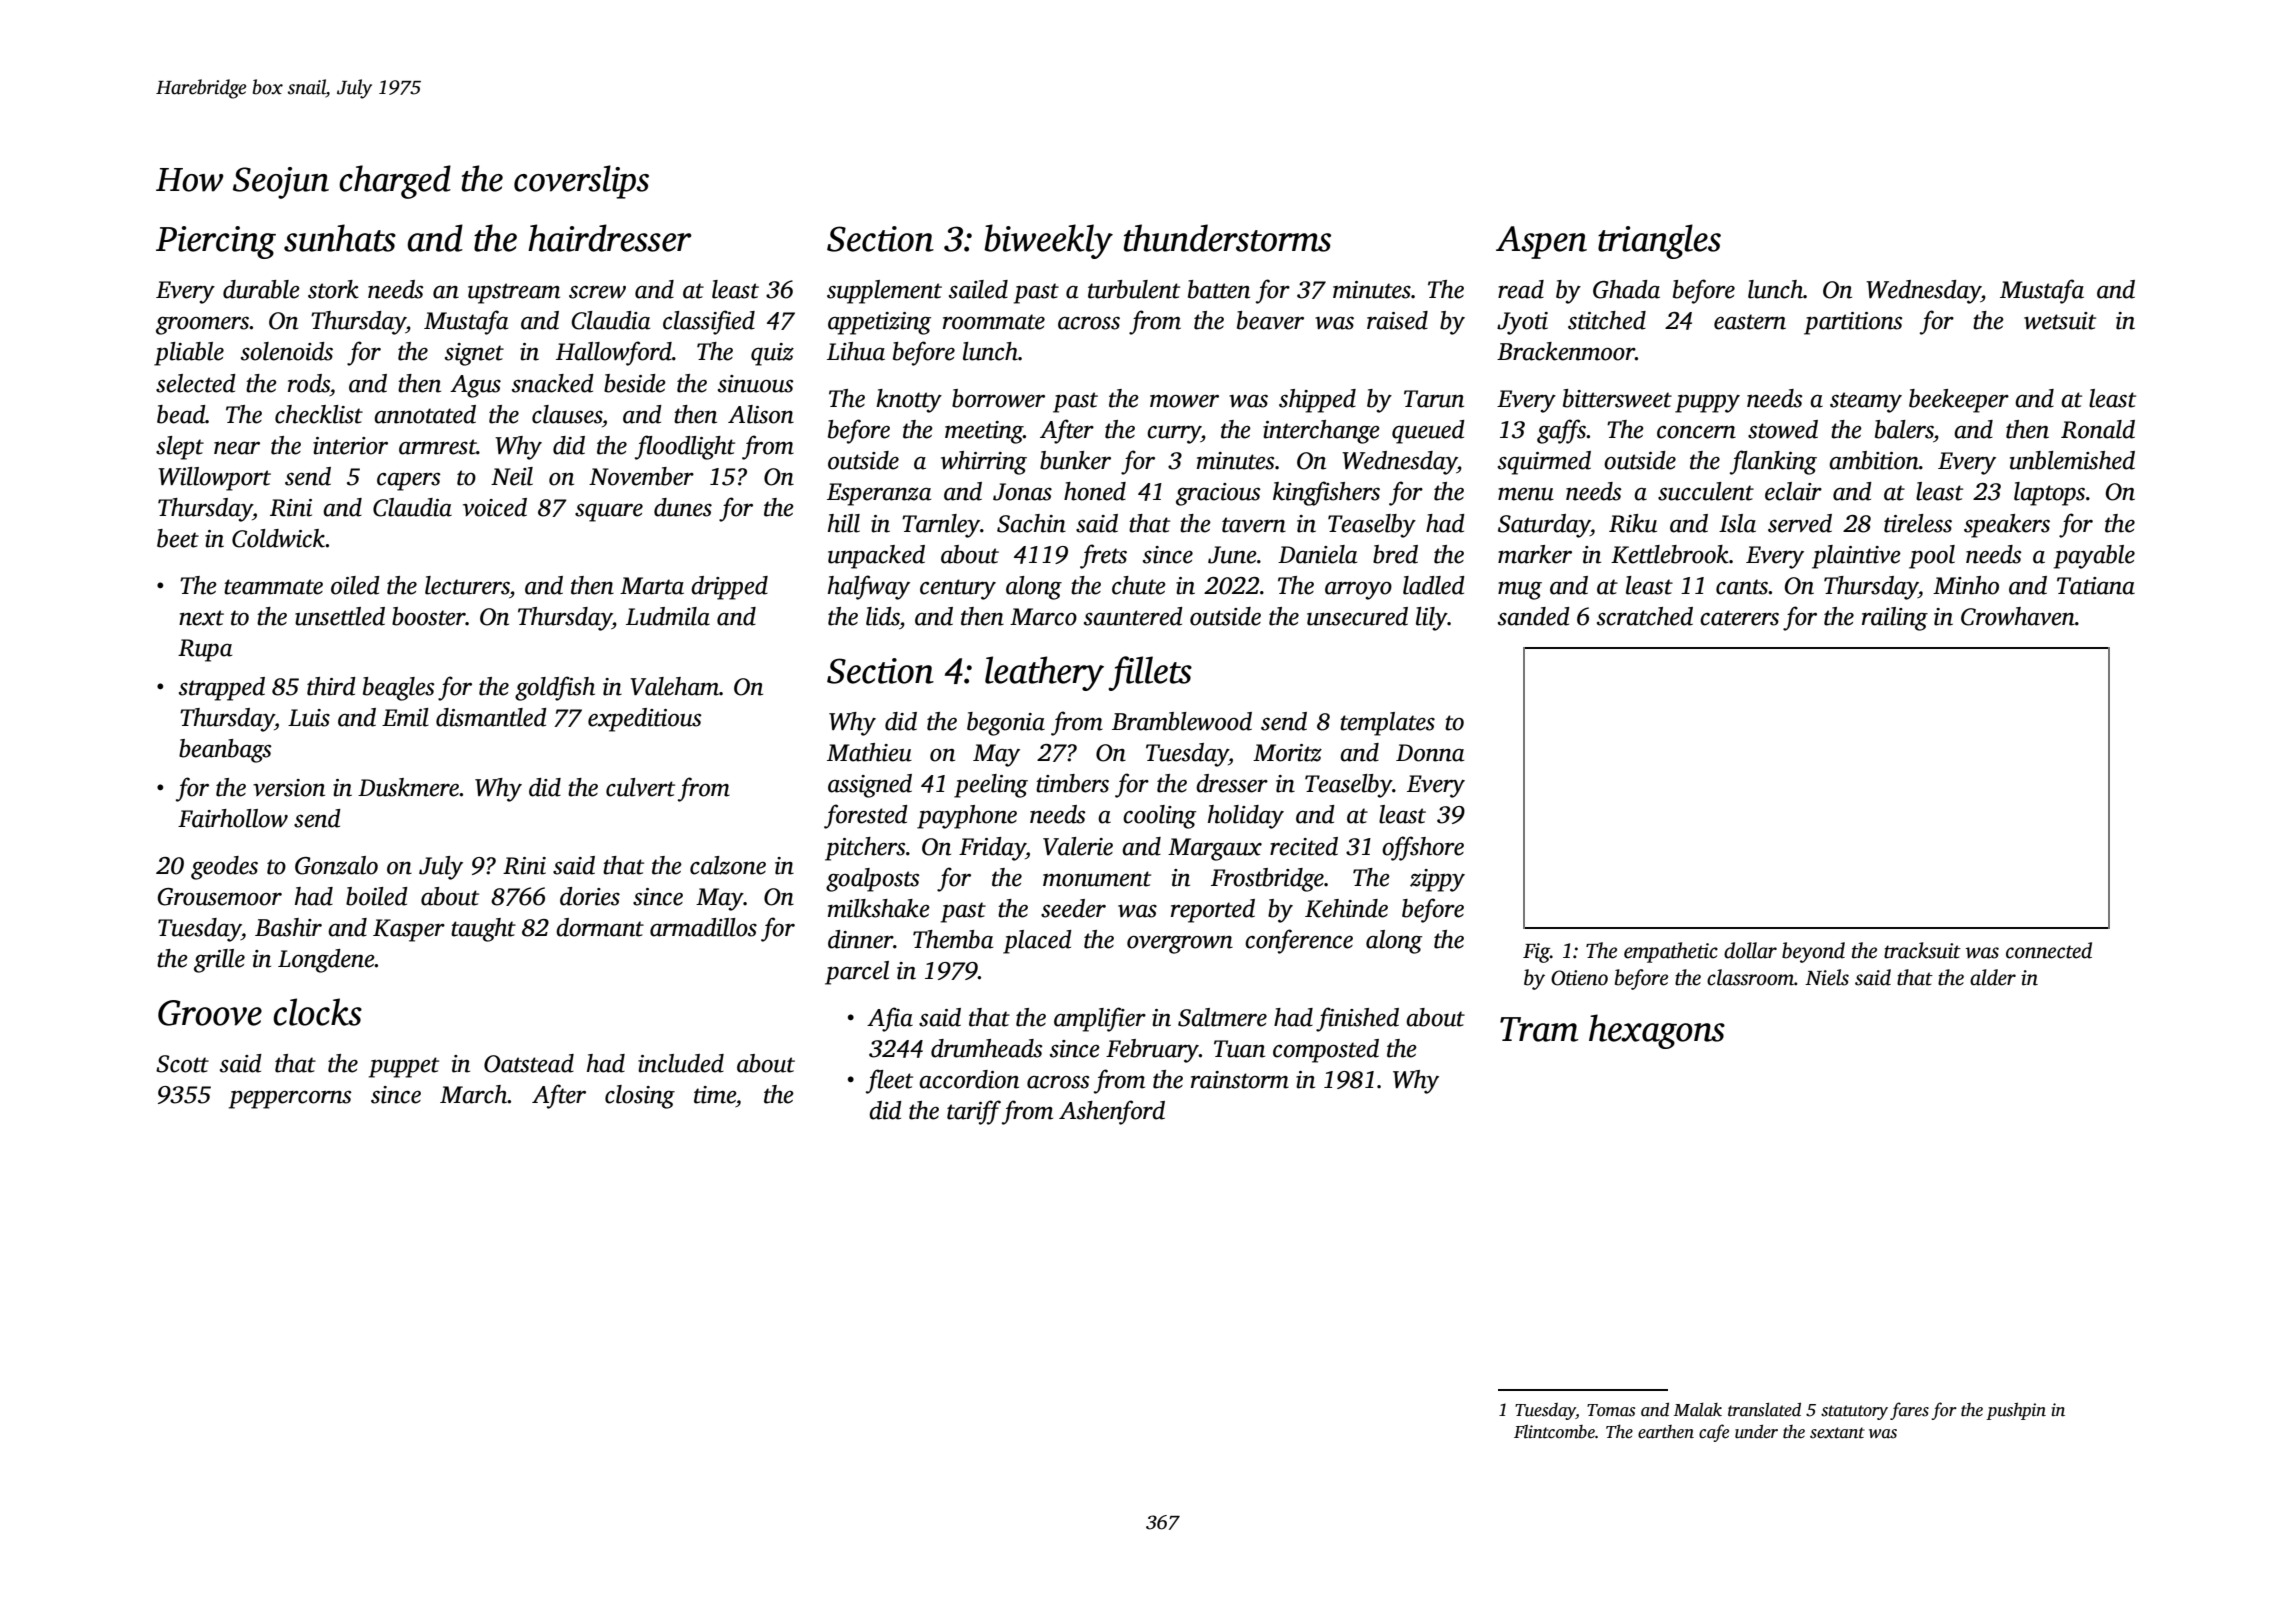  I want to click on lecturers, so click(467, 585).
